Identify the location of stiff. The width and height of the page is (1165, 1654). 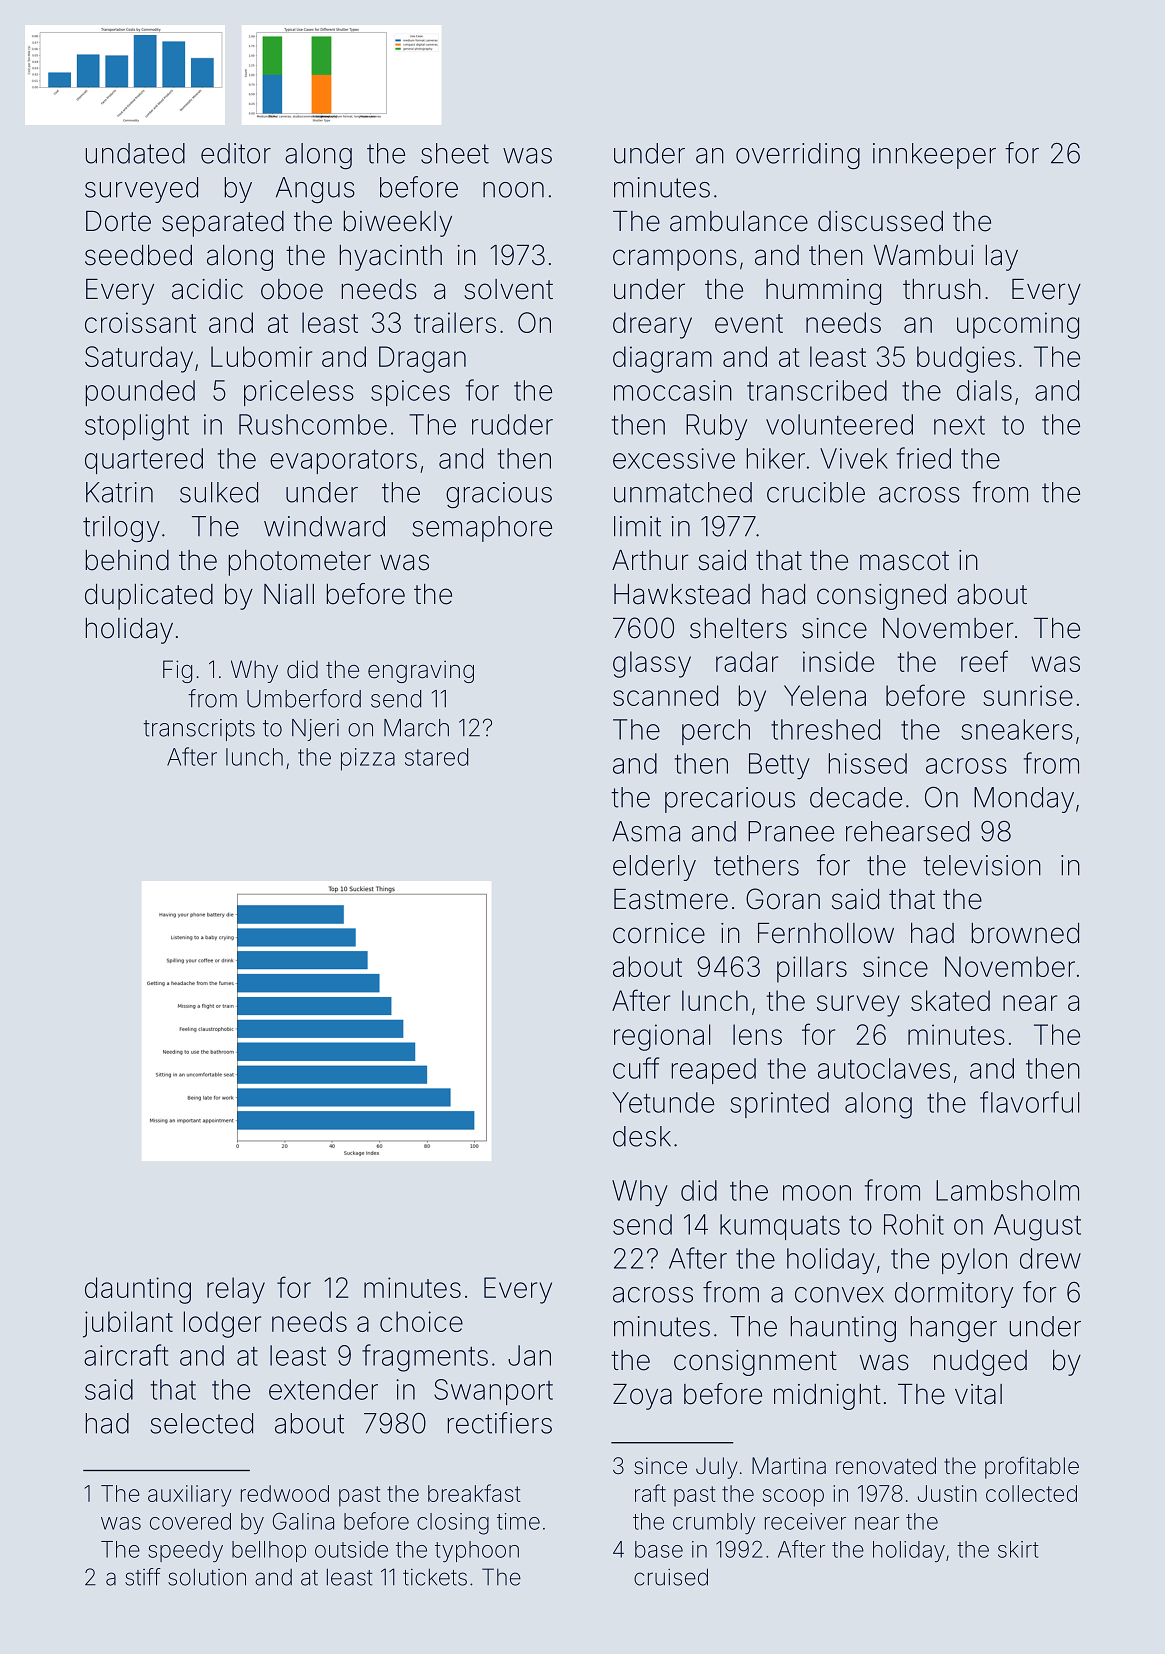
(143, 1577).
